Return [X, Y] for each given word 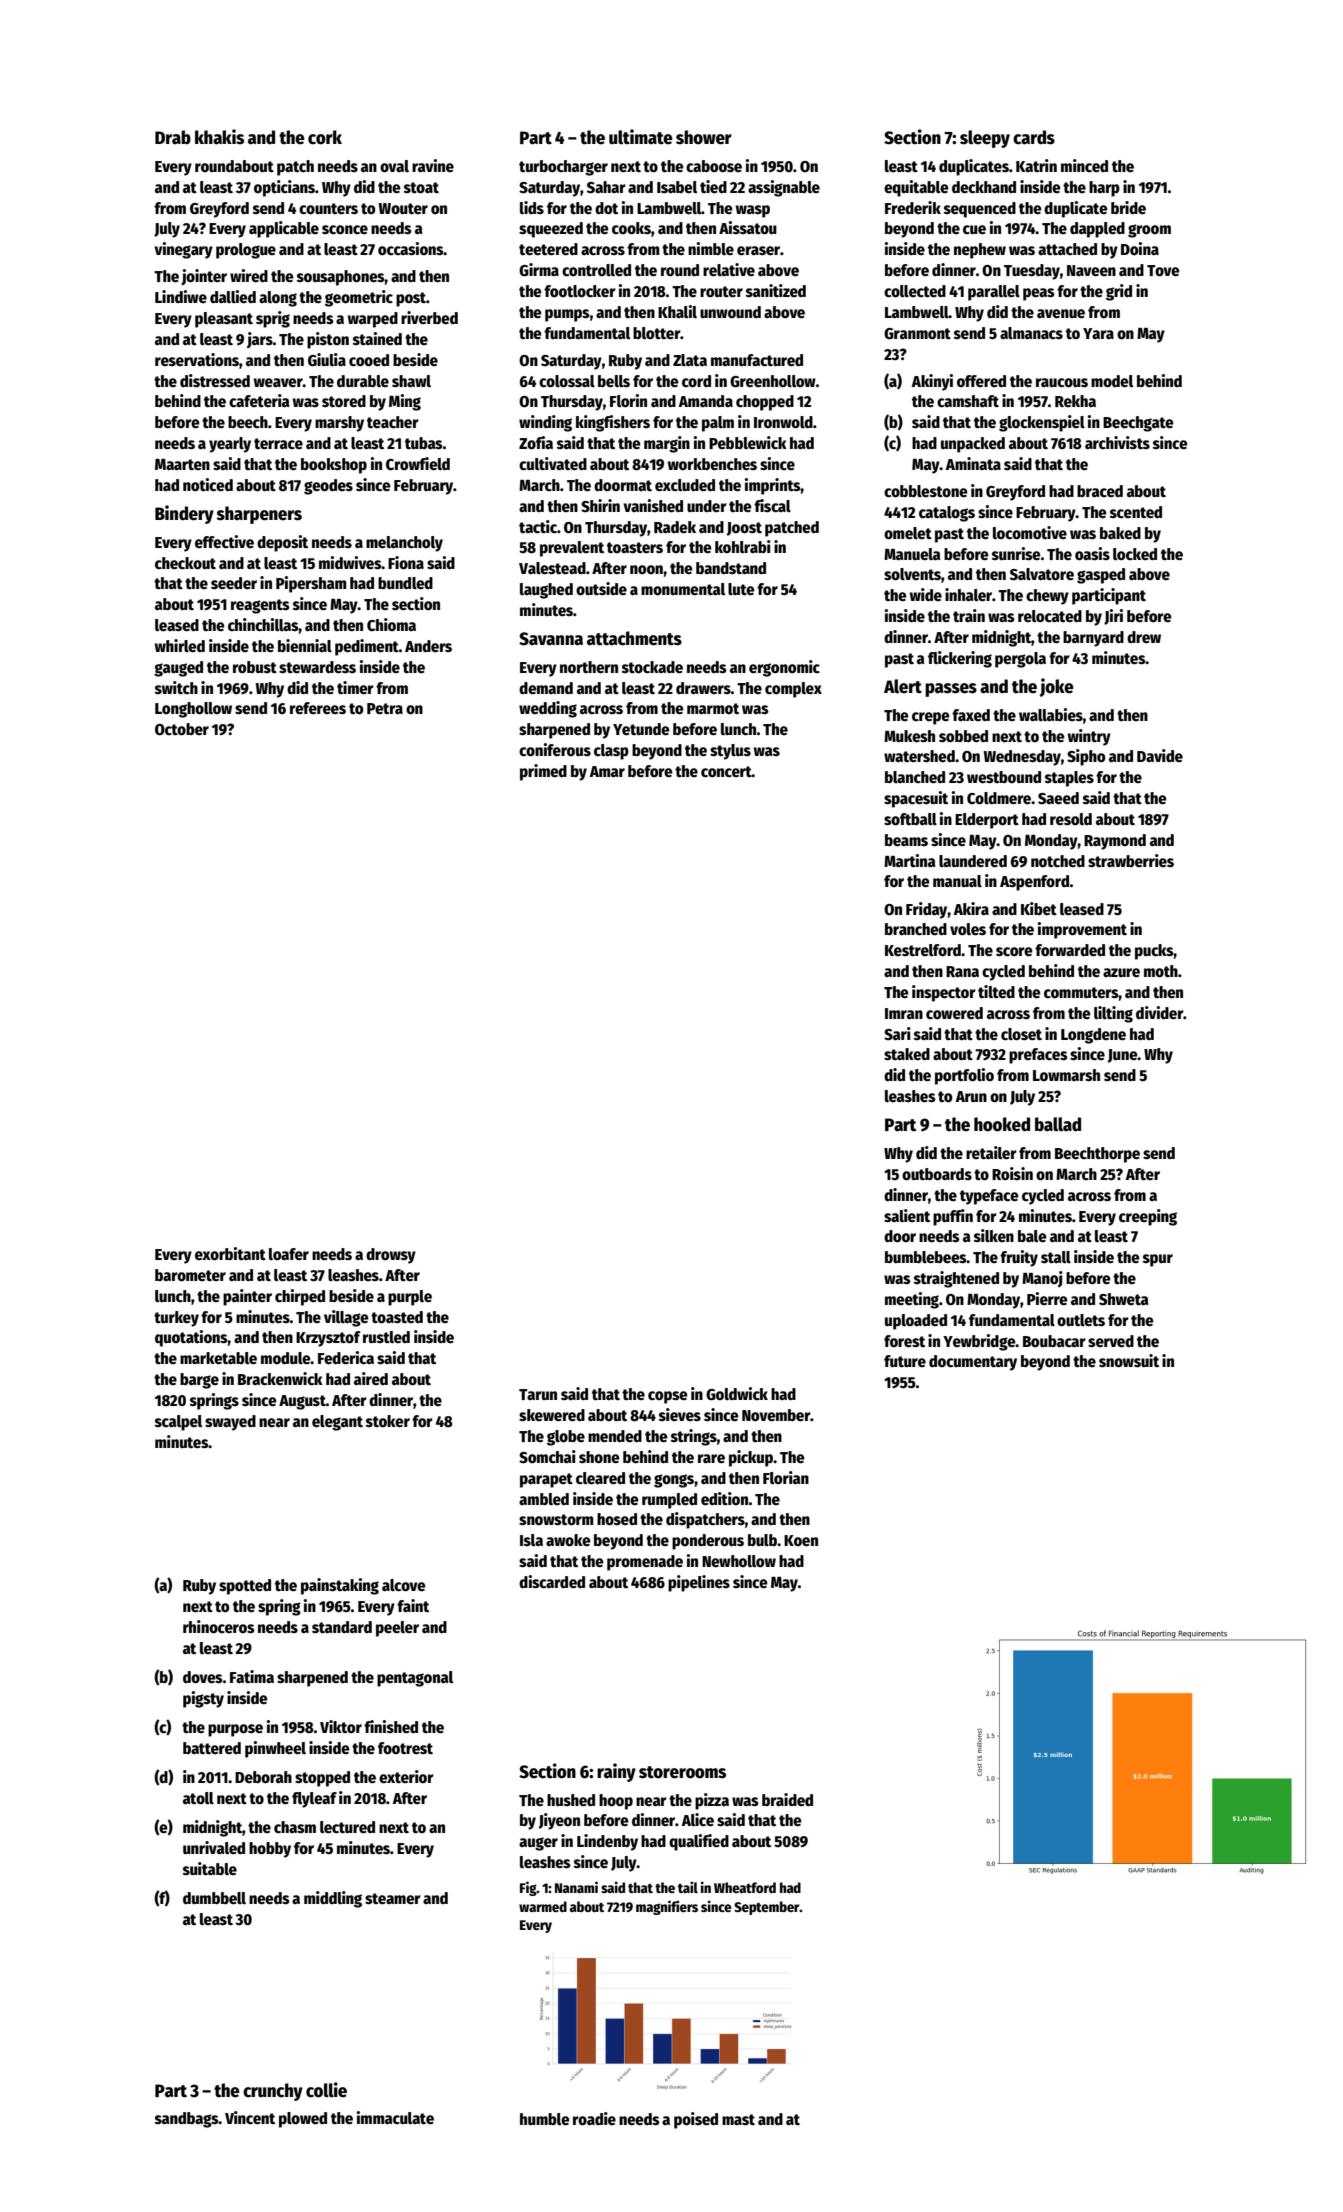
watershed [919, 756]
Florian [786, 1477]
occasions [411, 248]
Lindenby [607, 1842]
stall [1056, 1257]
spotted [245, 1587]
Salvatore [1042, 574]
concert [726, 772]
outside [601, 588]
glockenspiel [1042, 423]
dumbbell [214, 1898]
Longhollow [193, 710]
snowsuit [1129, 1360]
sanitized [776, 290]
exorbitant [230, 1253]
